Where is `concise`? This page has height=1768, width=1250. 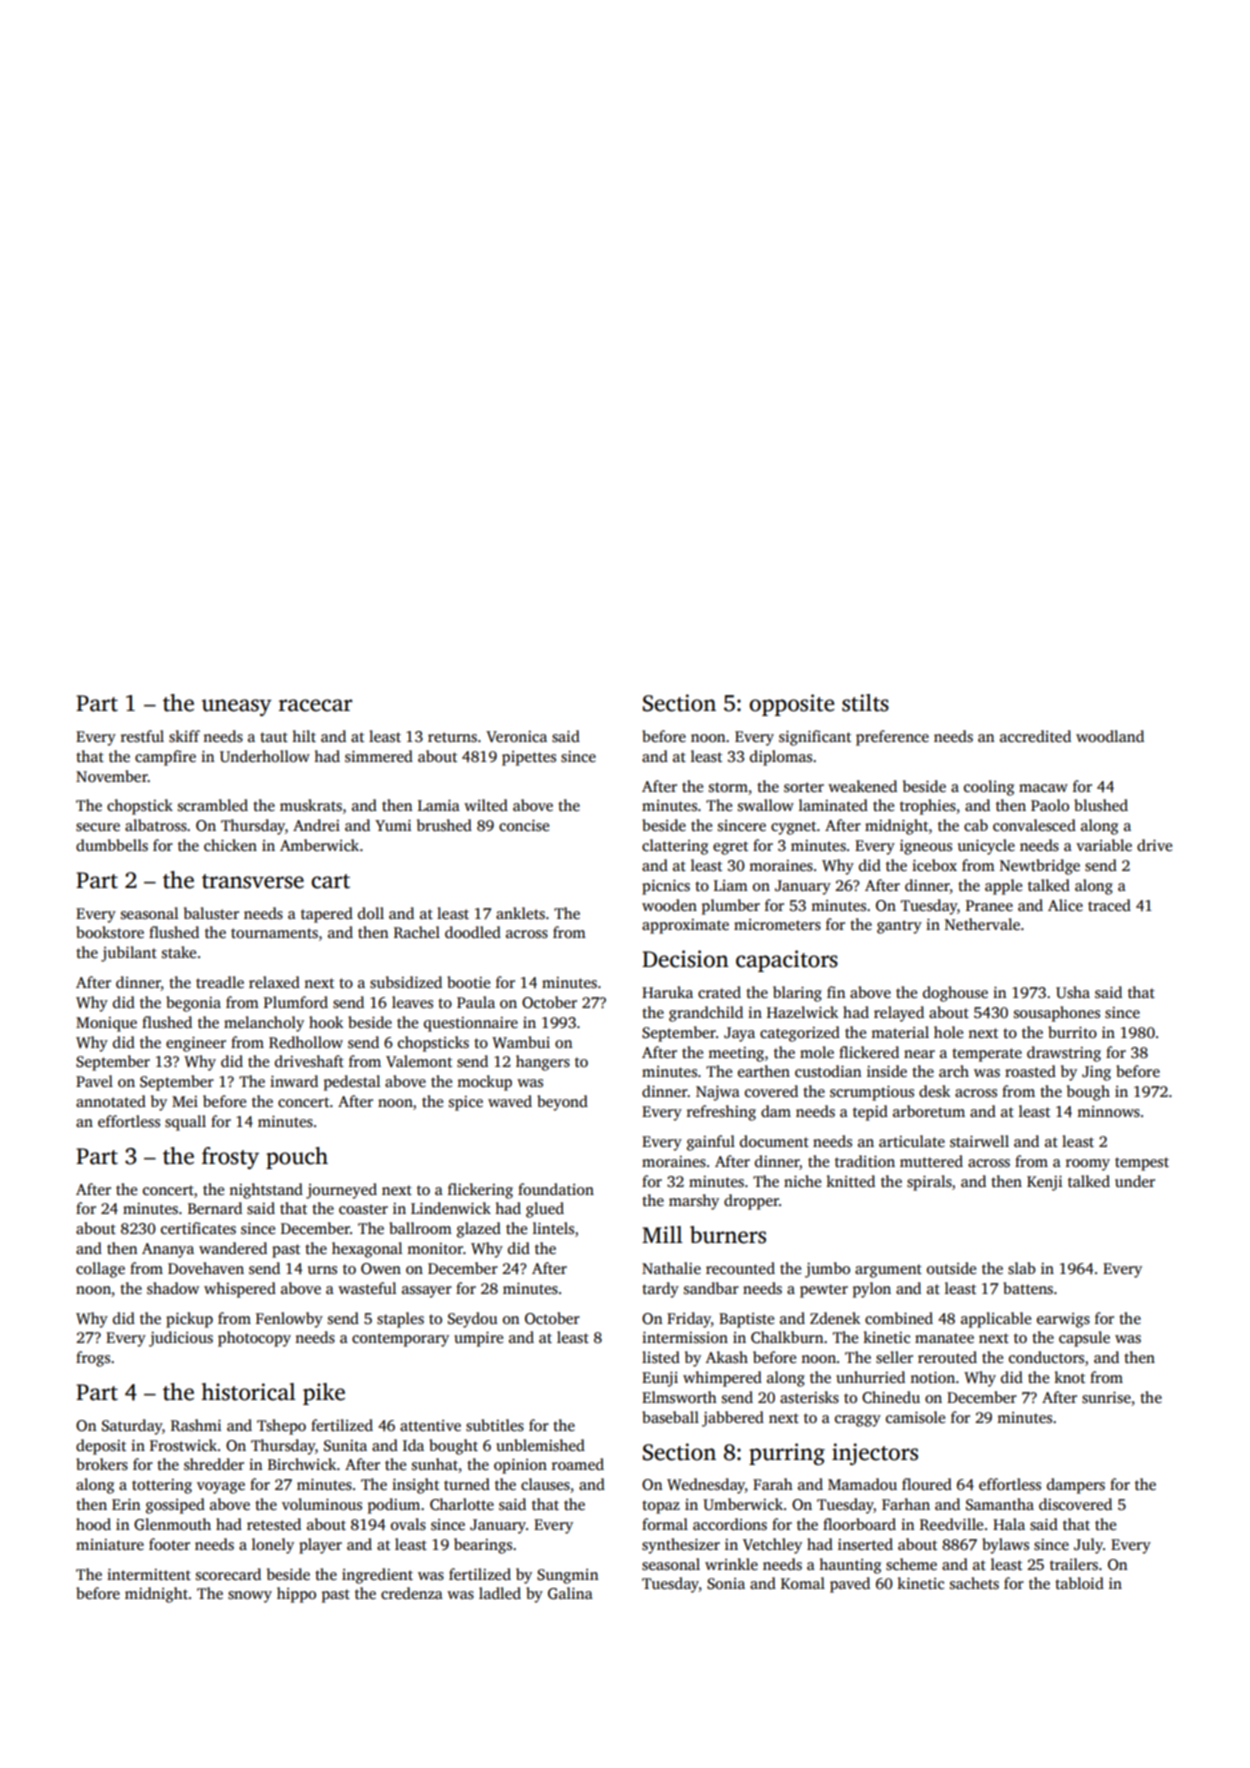
concise is located at coordinates (524, 825).
